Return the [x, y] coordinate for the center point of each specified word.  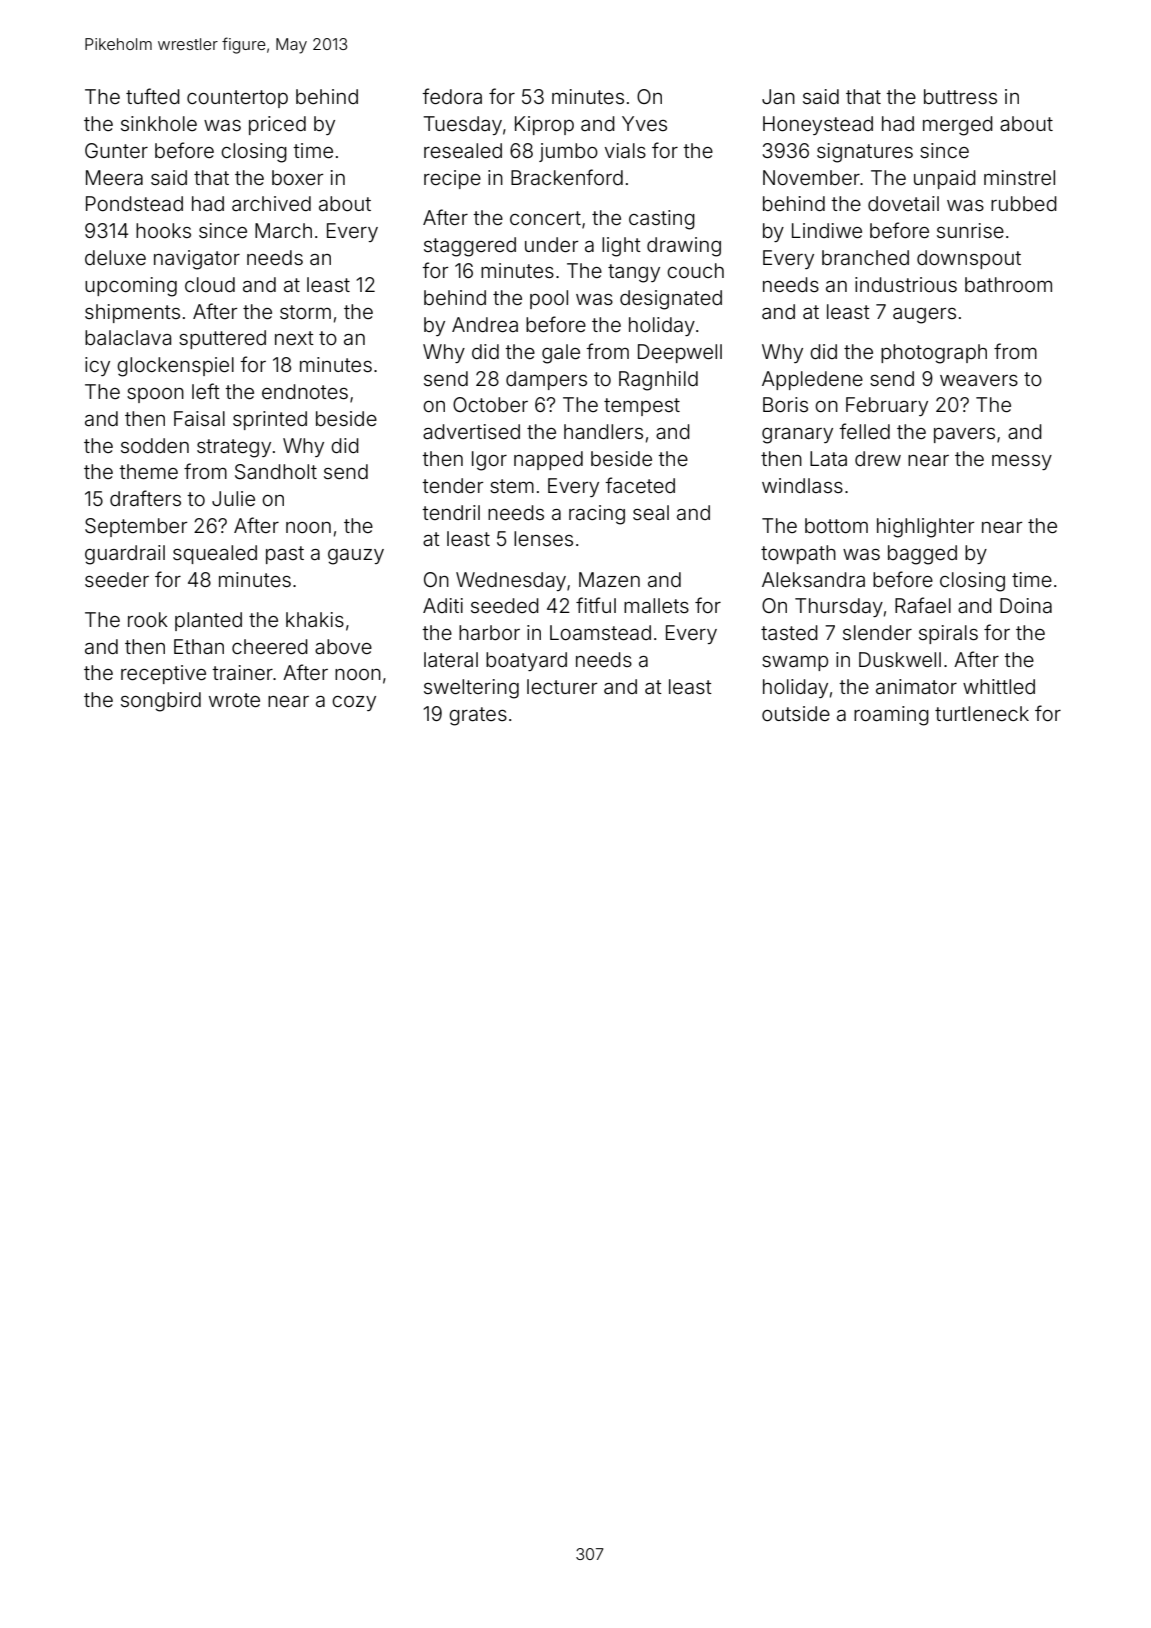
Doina [1026, 605]
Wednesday [511, 581]
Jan [778, 96]
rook [148, 619]
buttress [960, 96]
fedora [452, 96]
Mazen [609, 579]
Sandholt [276, 472]
